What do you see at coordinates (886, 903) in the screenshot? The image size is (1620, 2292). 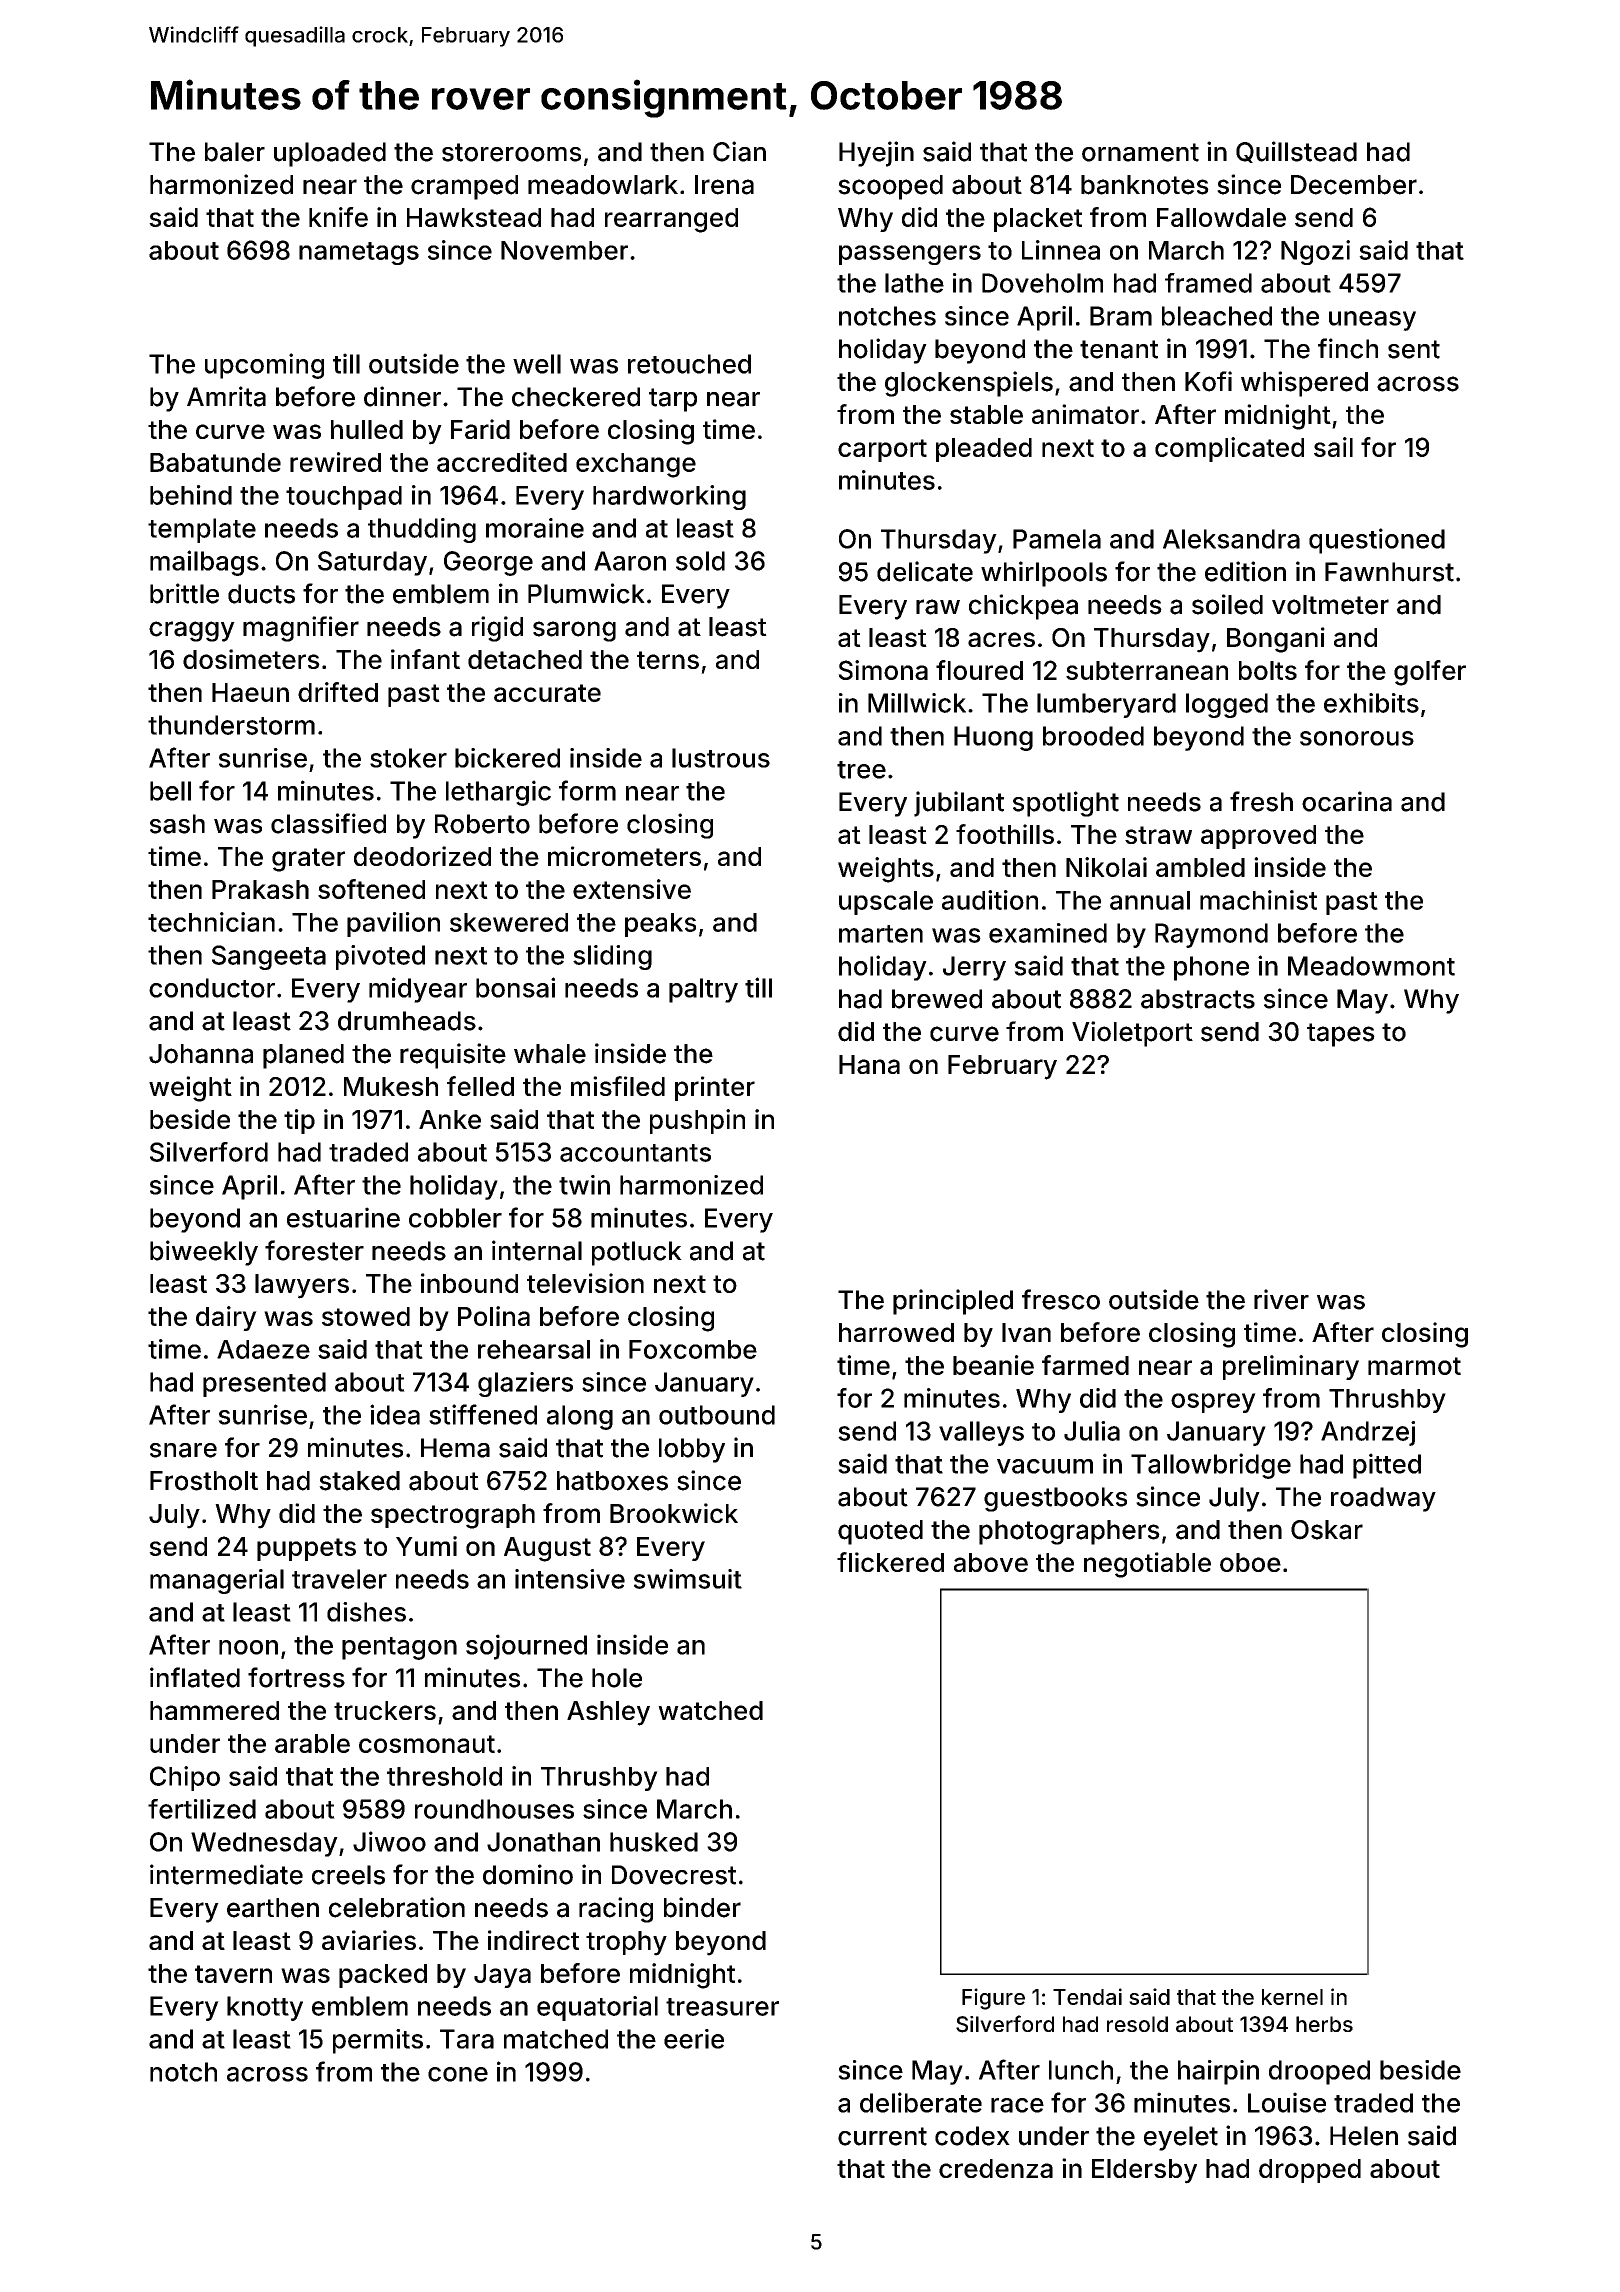 I see `upscale` at bounding box center [886, 903].
